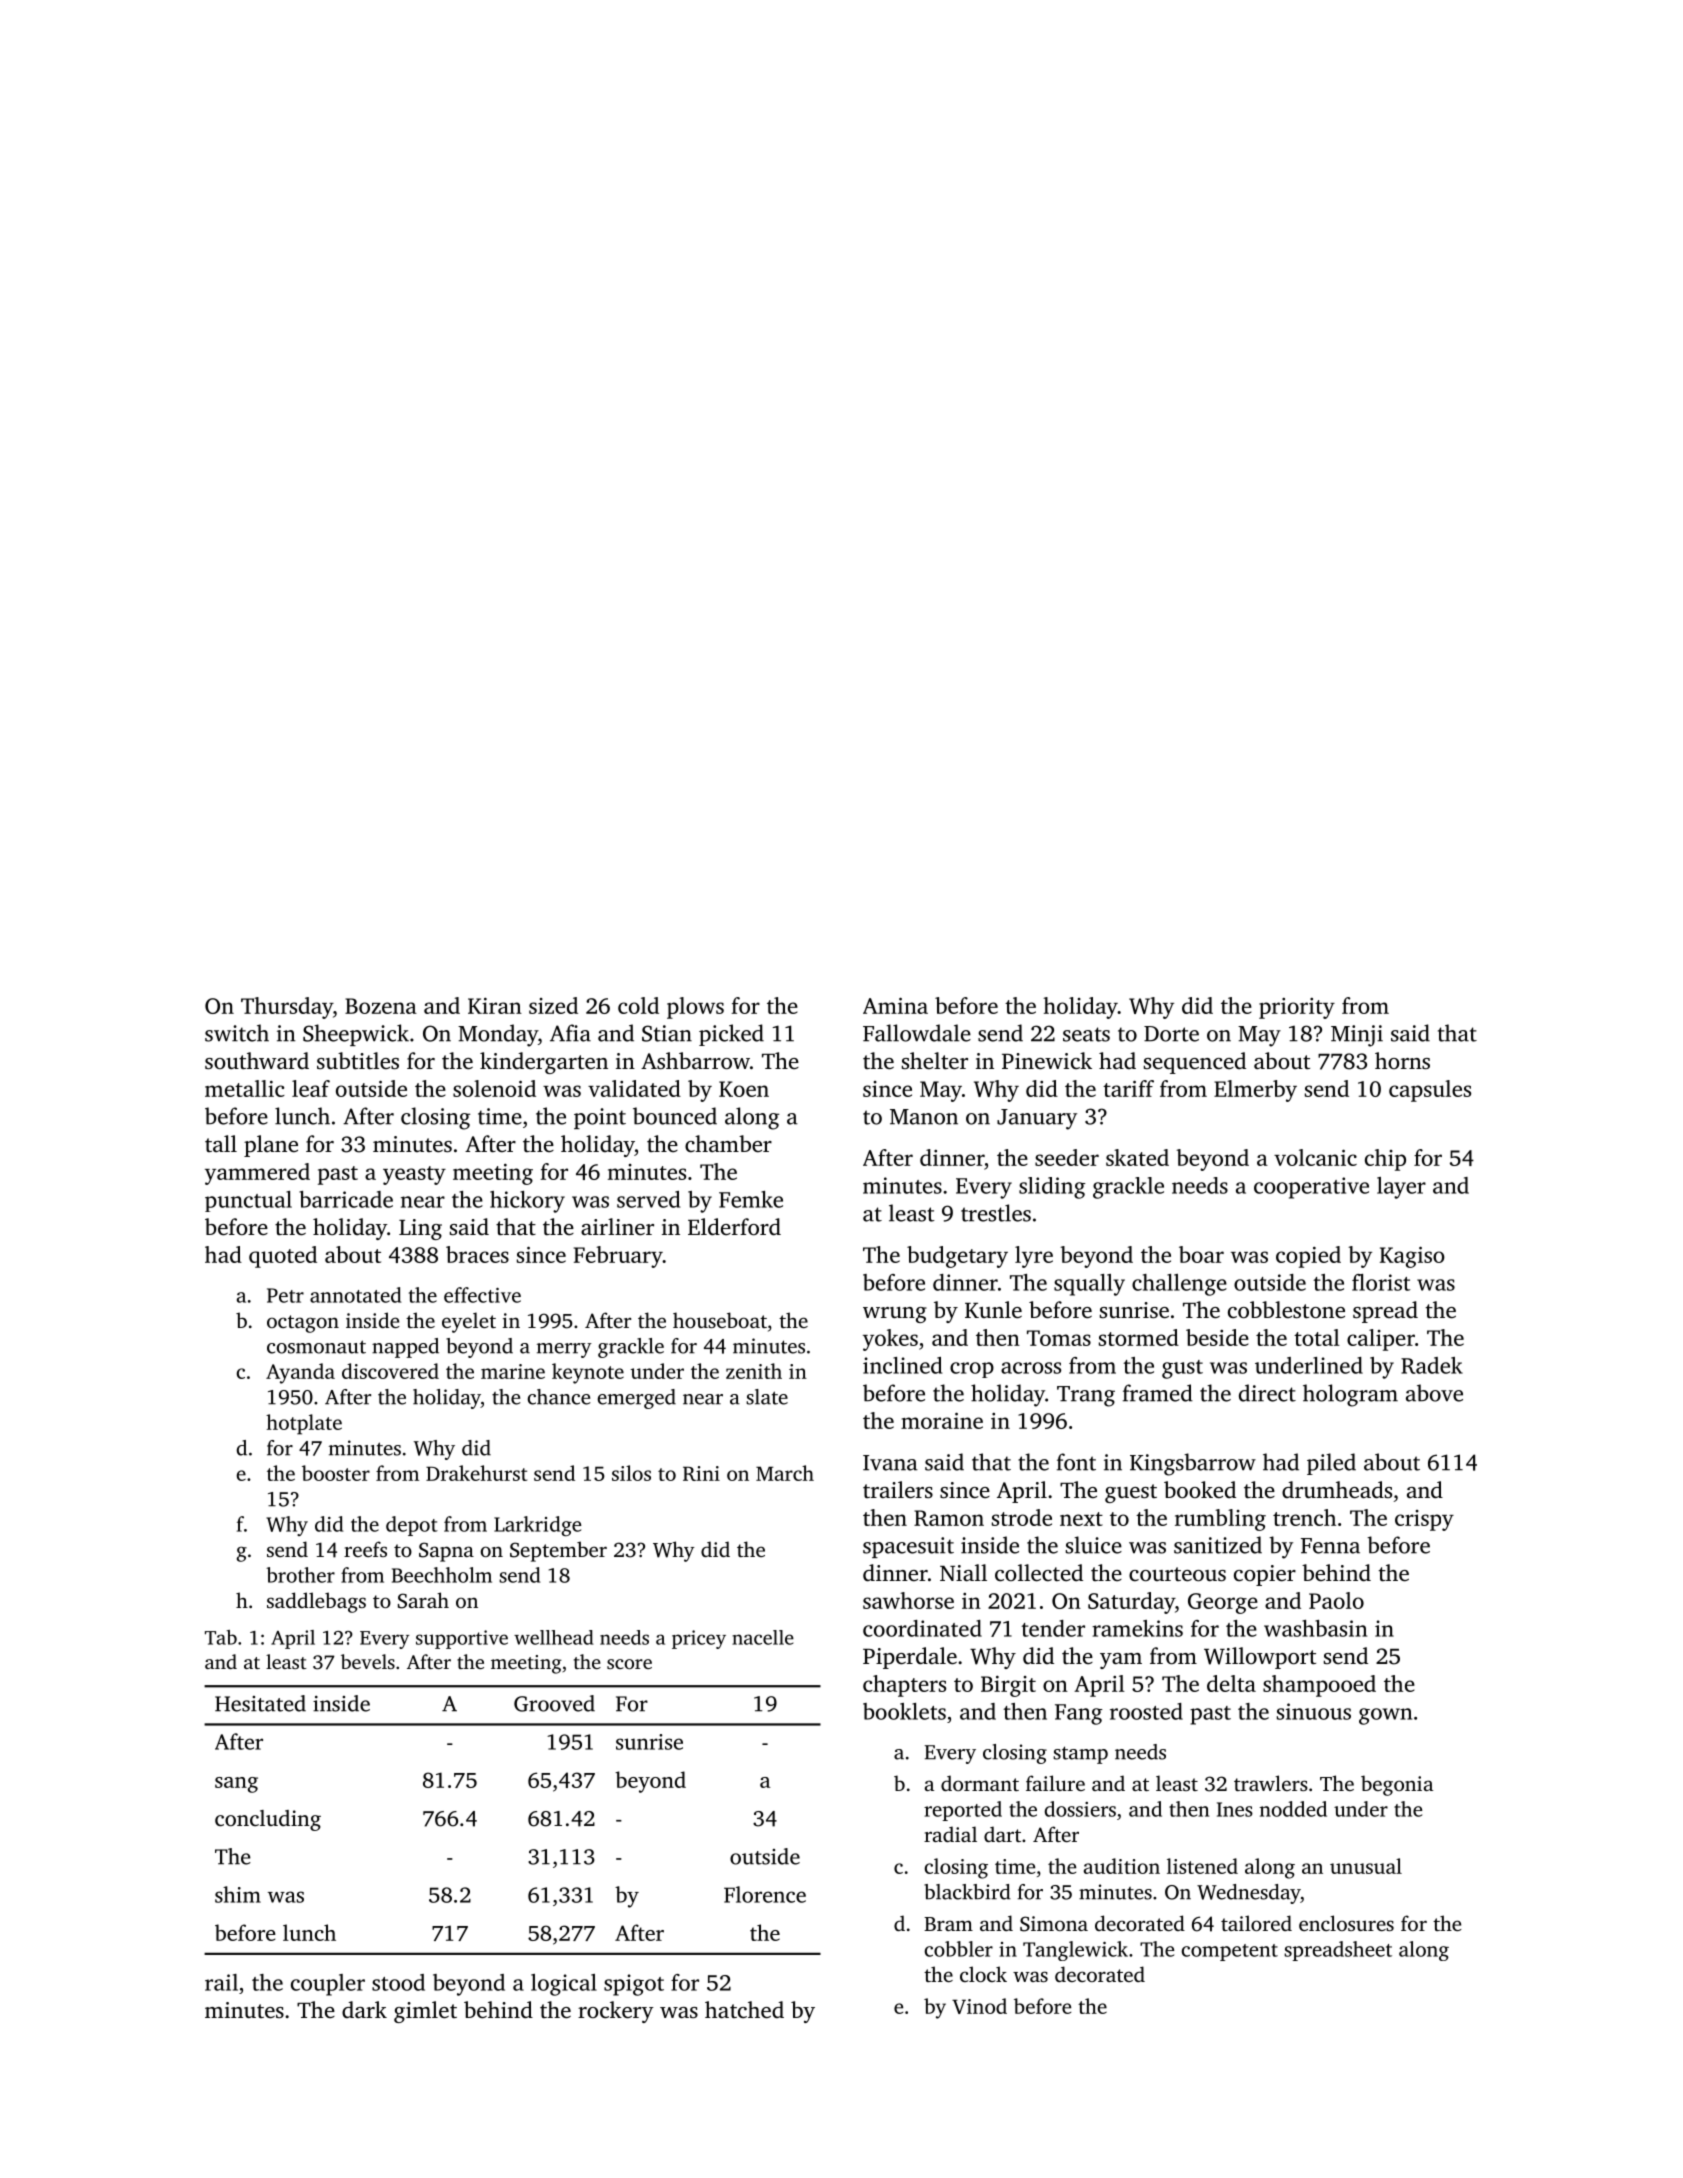 This screenshot has height=2178, width=1683. Describe the element at coordinates (236, 1785) in the screenshot. I see `sang` at that location.
